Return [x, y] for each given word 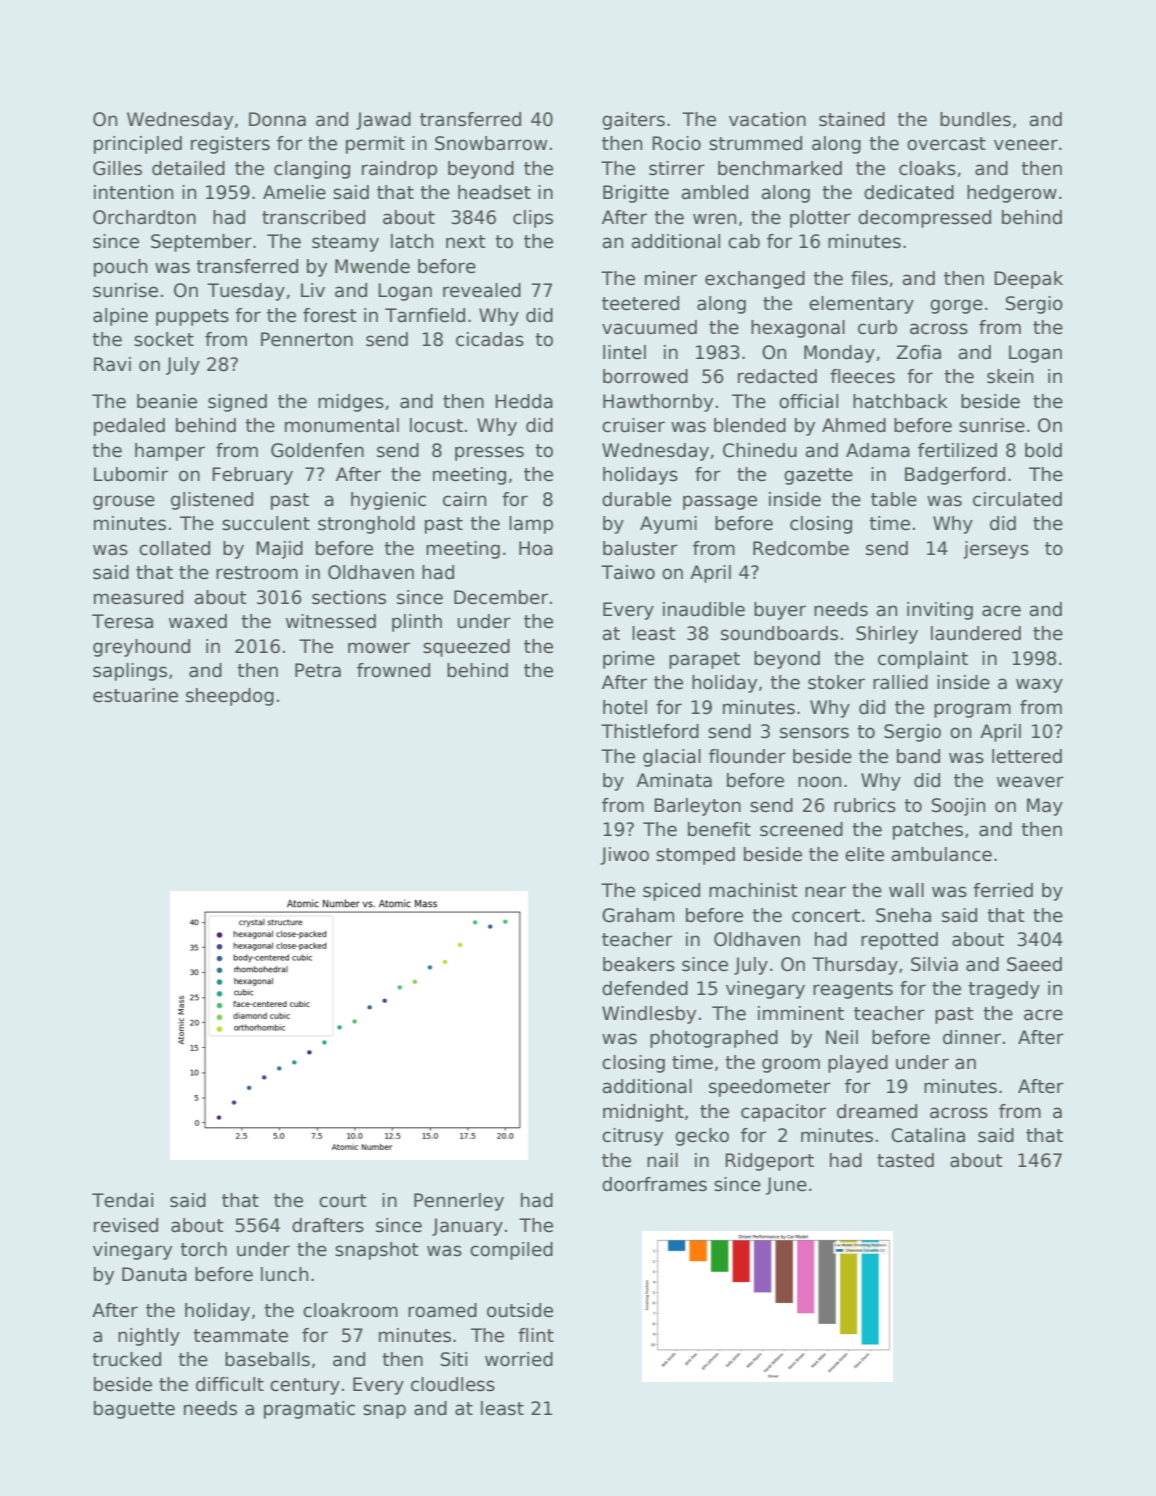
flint [536, 1335]
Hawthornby [658, 403]
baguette [134, 1410]
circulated [1017, 499]
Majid [279, 550]
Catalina [928, 1135]
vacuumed [649, 327]
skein [1010, 376]
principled [138, 145]
